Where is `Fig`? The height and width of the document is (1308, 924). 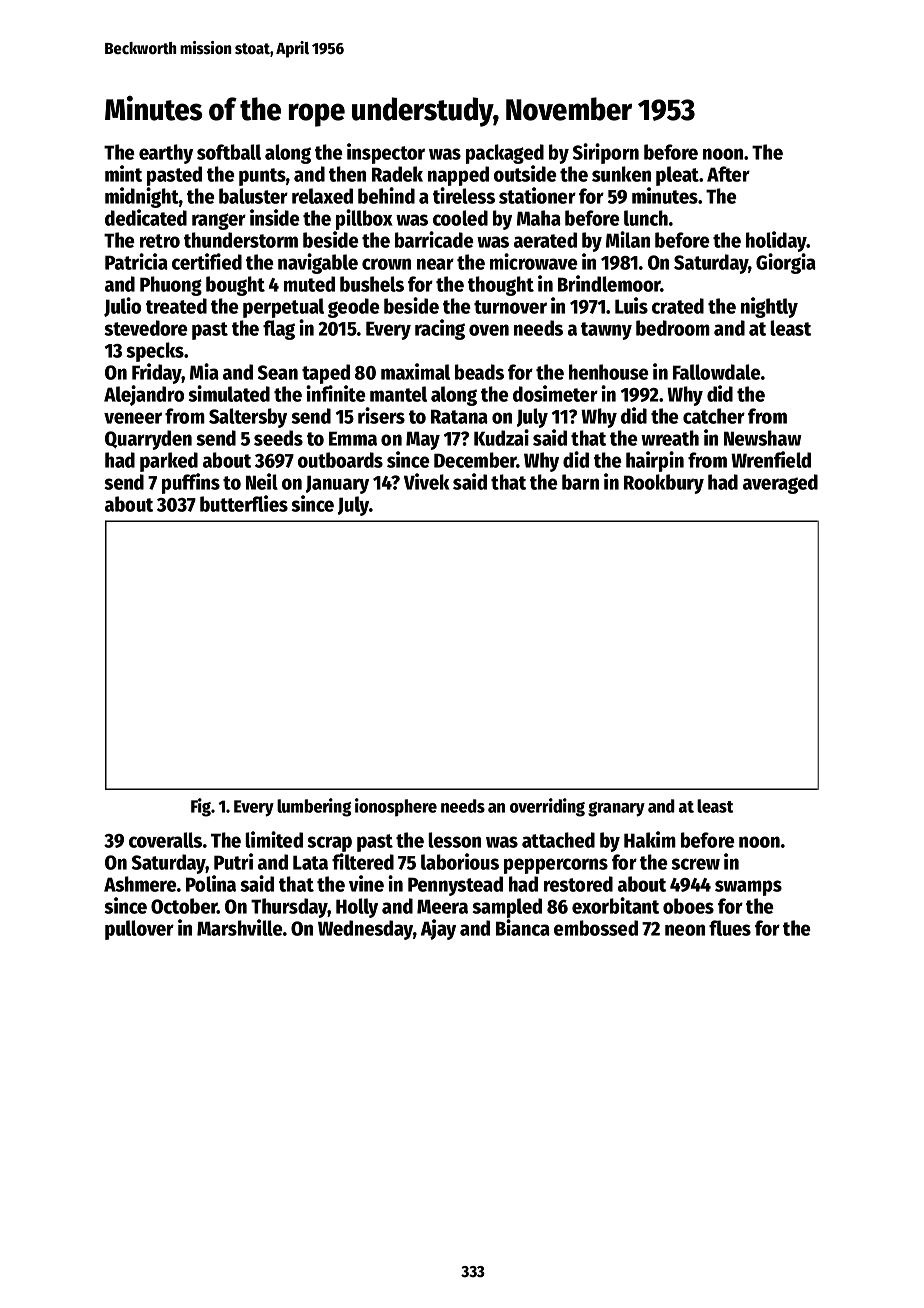
Fig is located at coordinates (201, 807).
